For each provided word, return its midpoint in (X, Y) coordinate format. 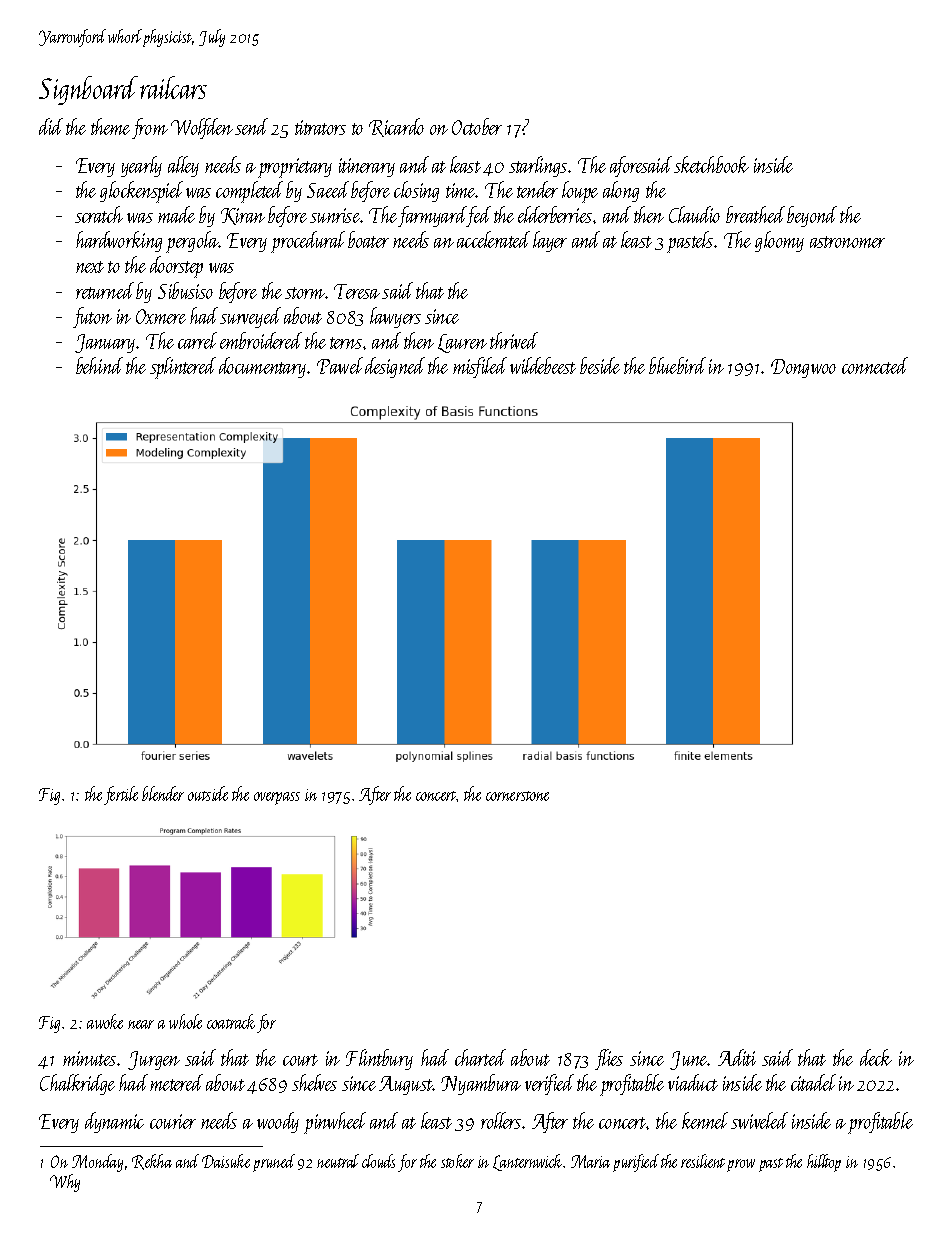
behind (99, 365)
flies (609, 1059)
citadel (813, 1082)
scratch (99, 214)
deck (876, 1057)
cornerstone (517, 796)
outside (208, 793)
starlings (538, 166)
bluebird (677, 365)
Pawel (340, 365)
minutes (89, 1058)
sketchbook (711, 164)
